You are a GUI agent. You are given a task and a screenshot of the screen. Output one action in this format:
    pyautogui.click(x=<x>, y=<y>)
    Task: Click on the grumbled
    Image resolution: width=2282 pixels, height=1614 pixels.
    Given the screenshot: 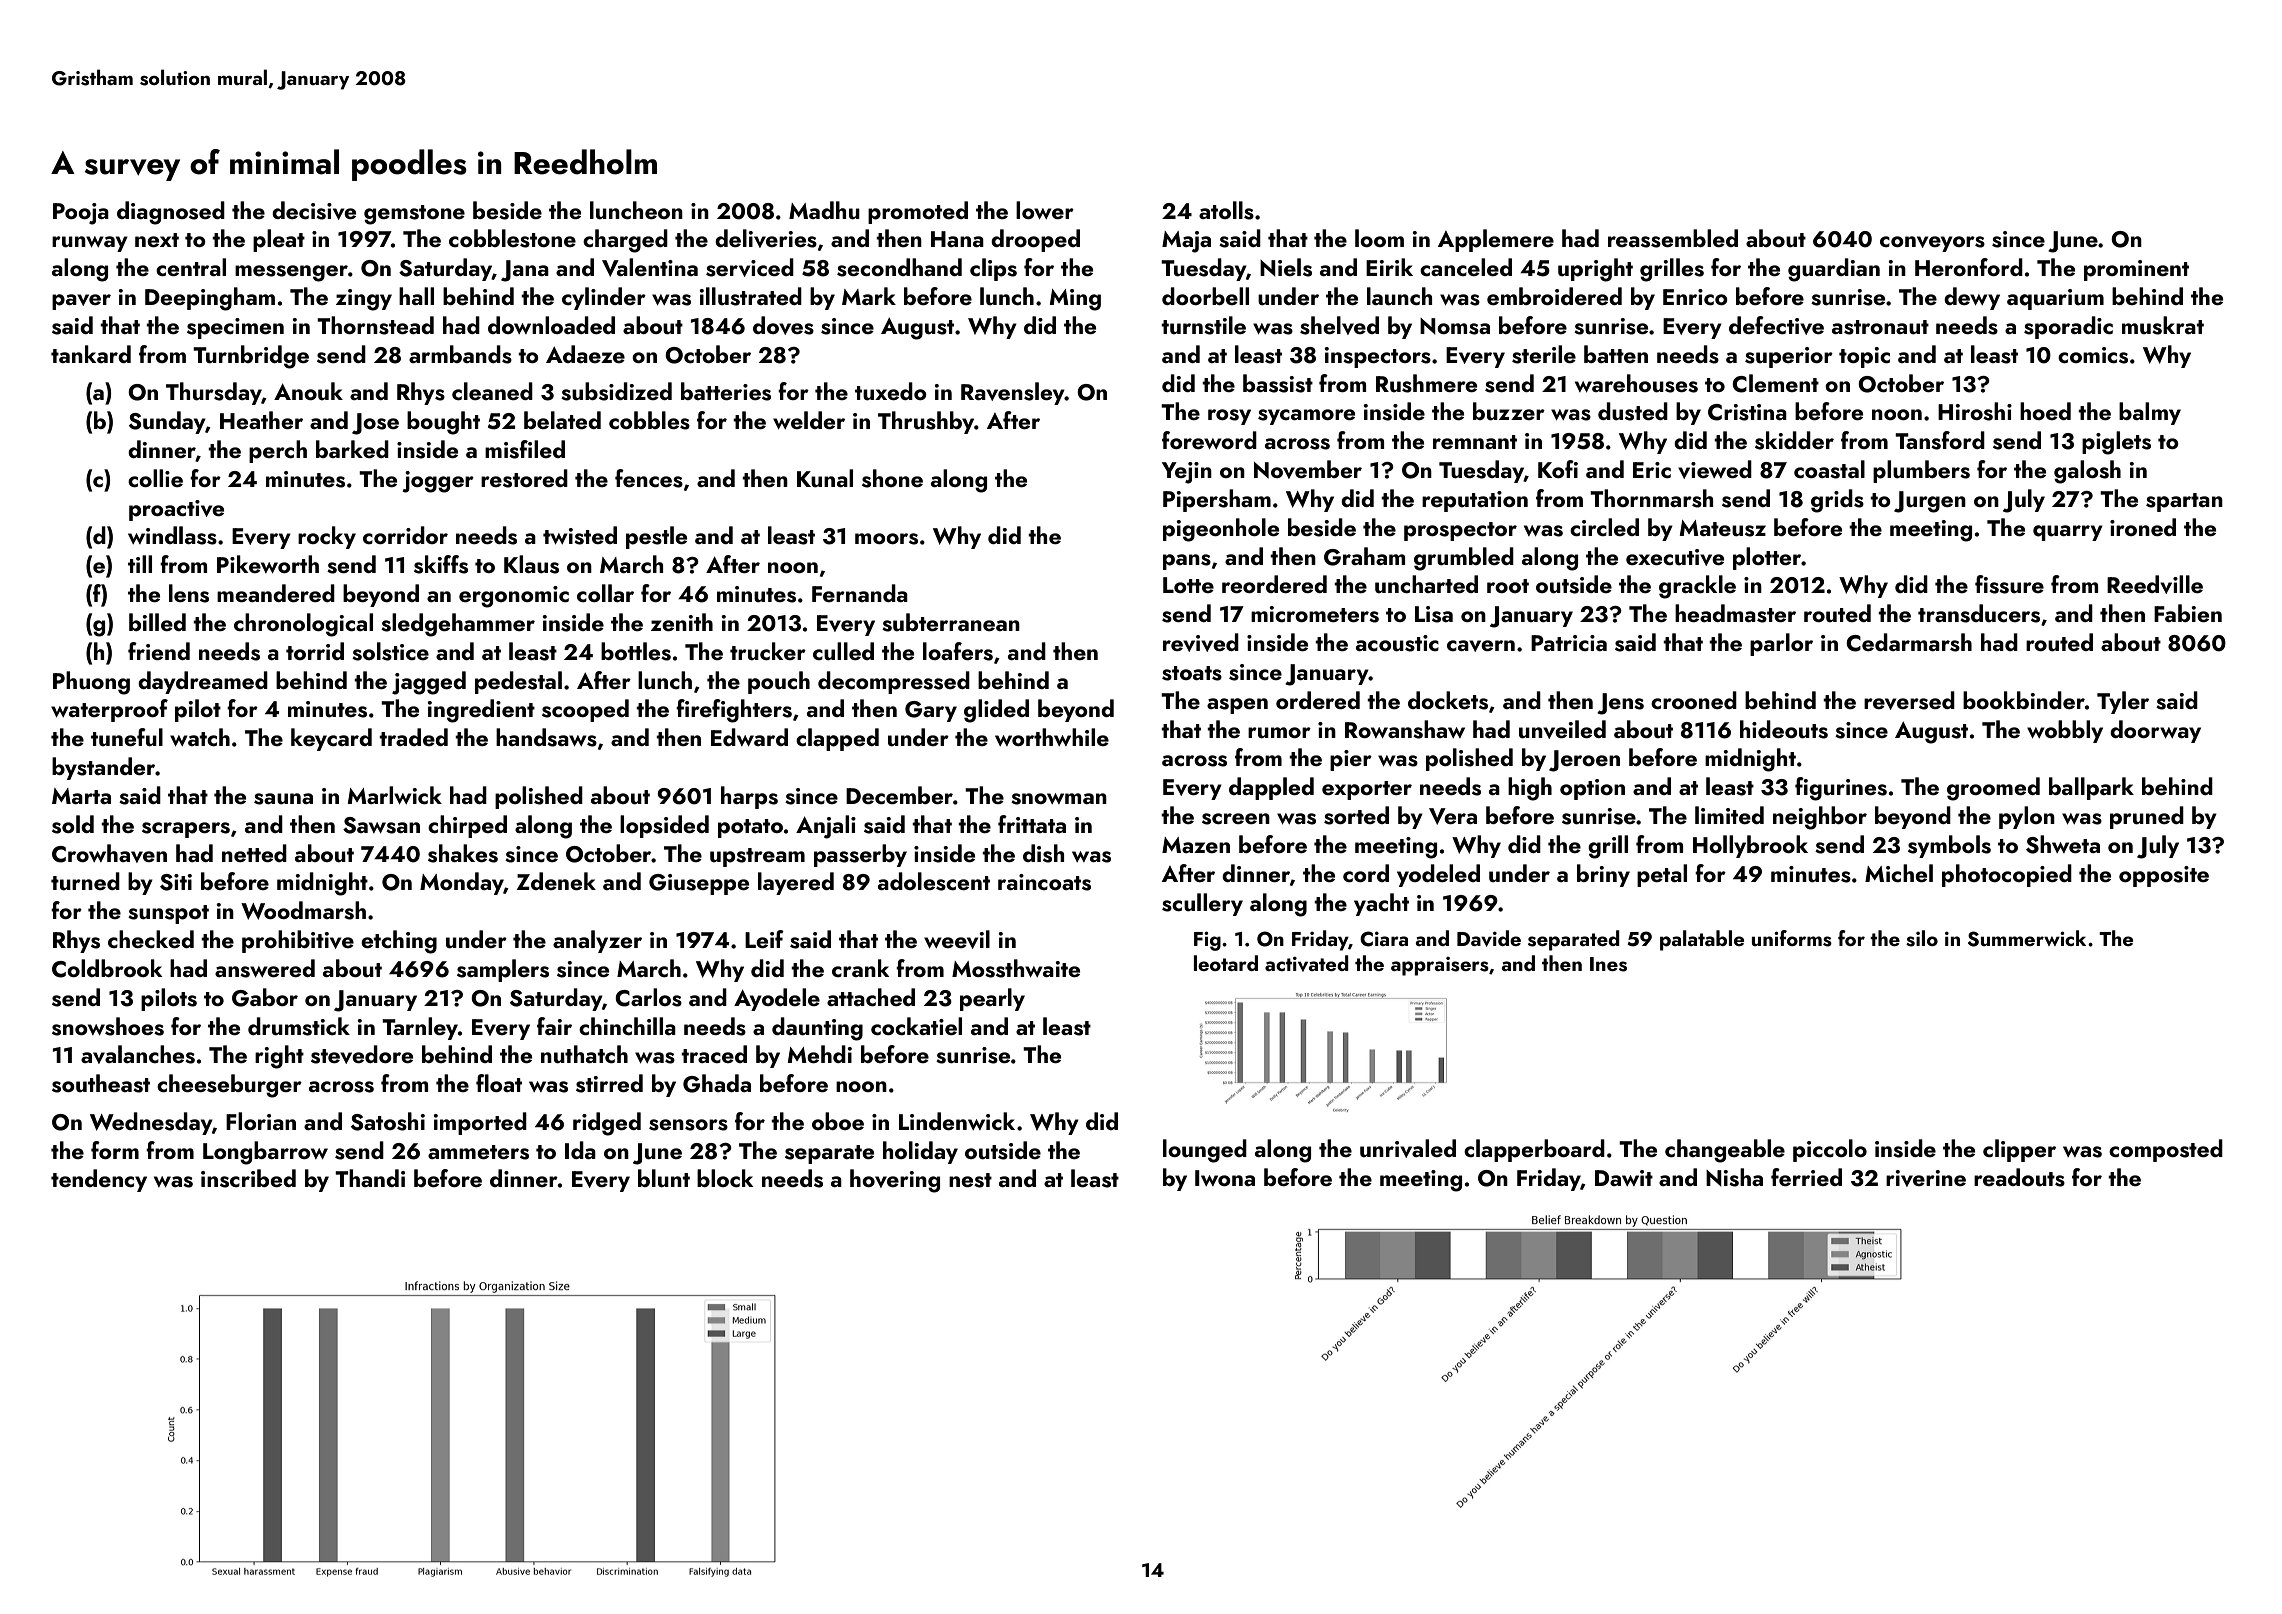 What is the action you would take?
    pyautogui.click(x=1464, y=559)
